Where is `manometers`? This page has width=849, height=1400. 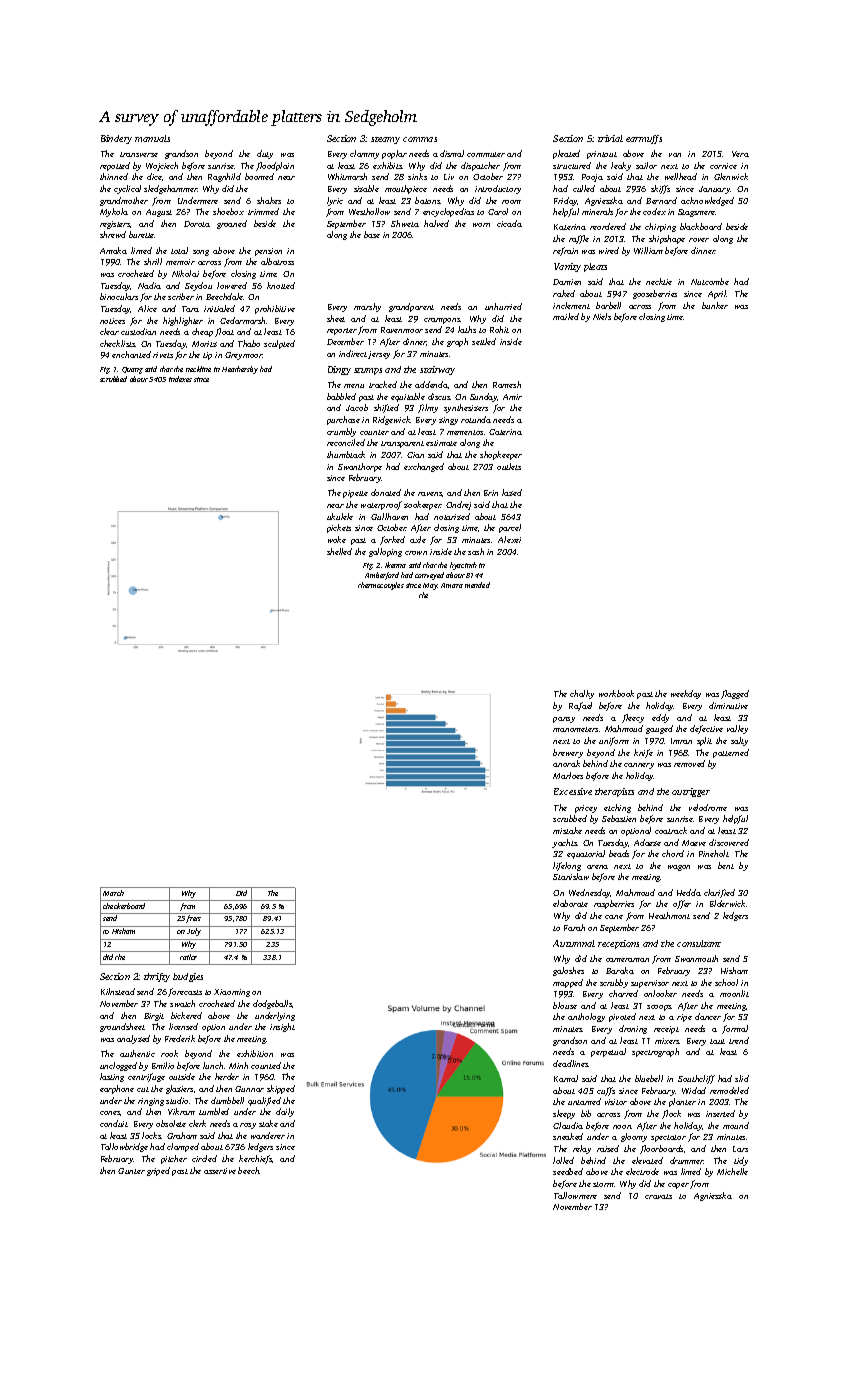 manometers is located at coordinates (575, 729).
